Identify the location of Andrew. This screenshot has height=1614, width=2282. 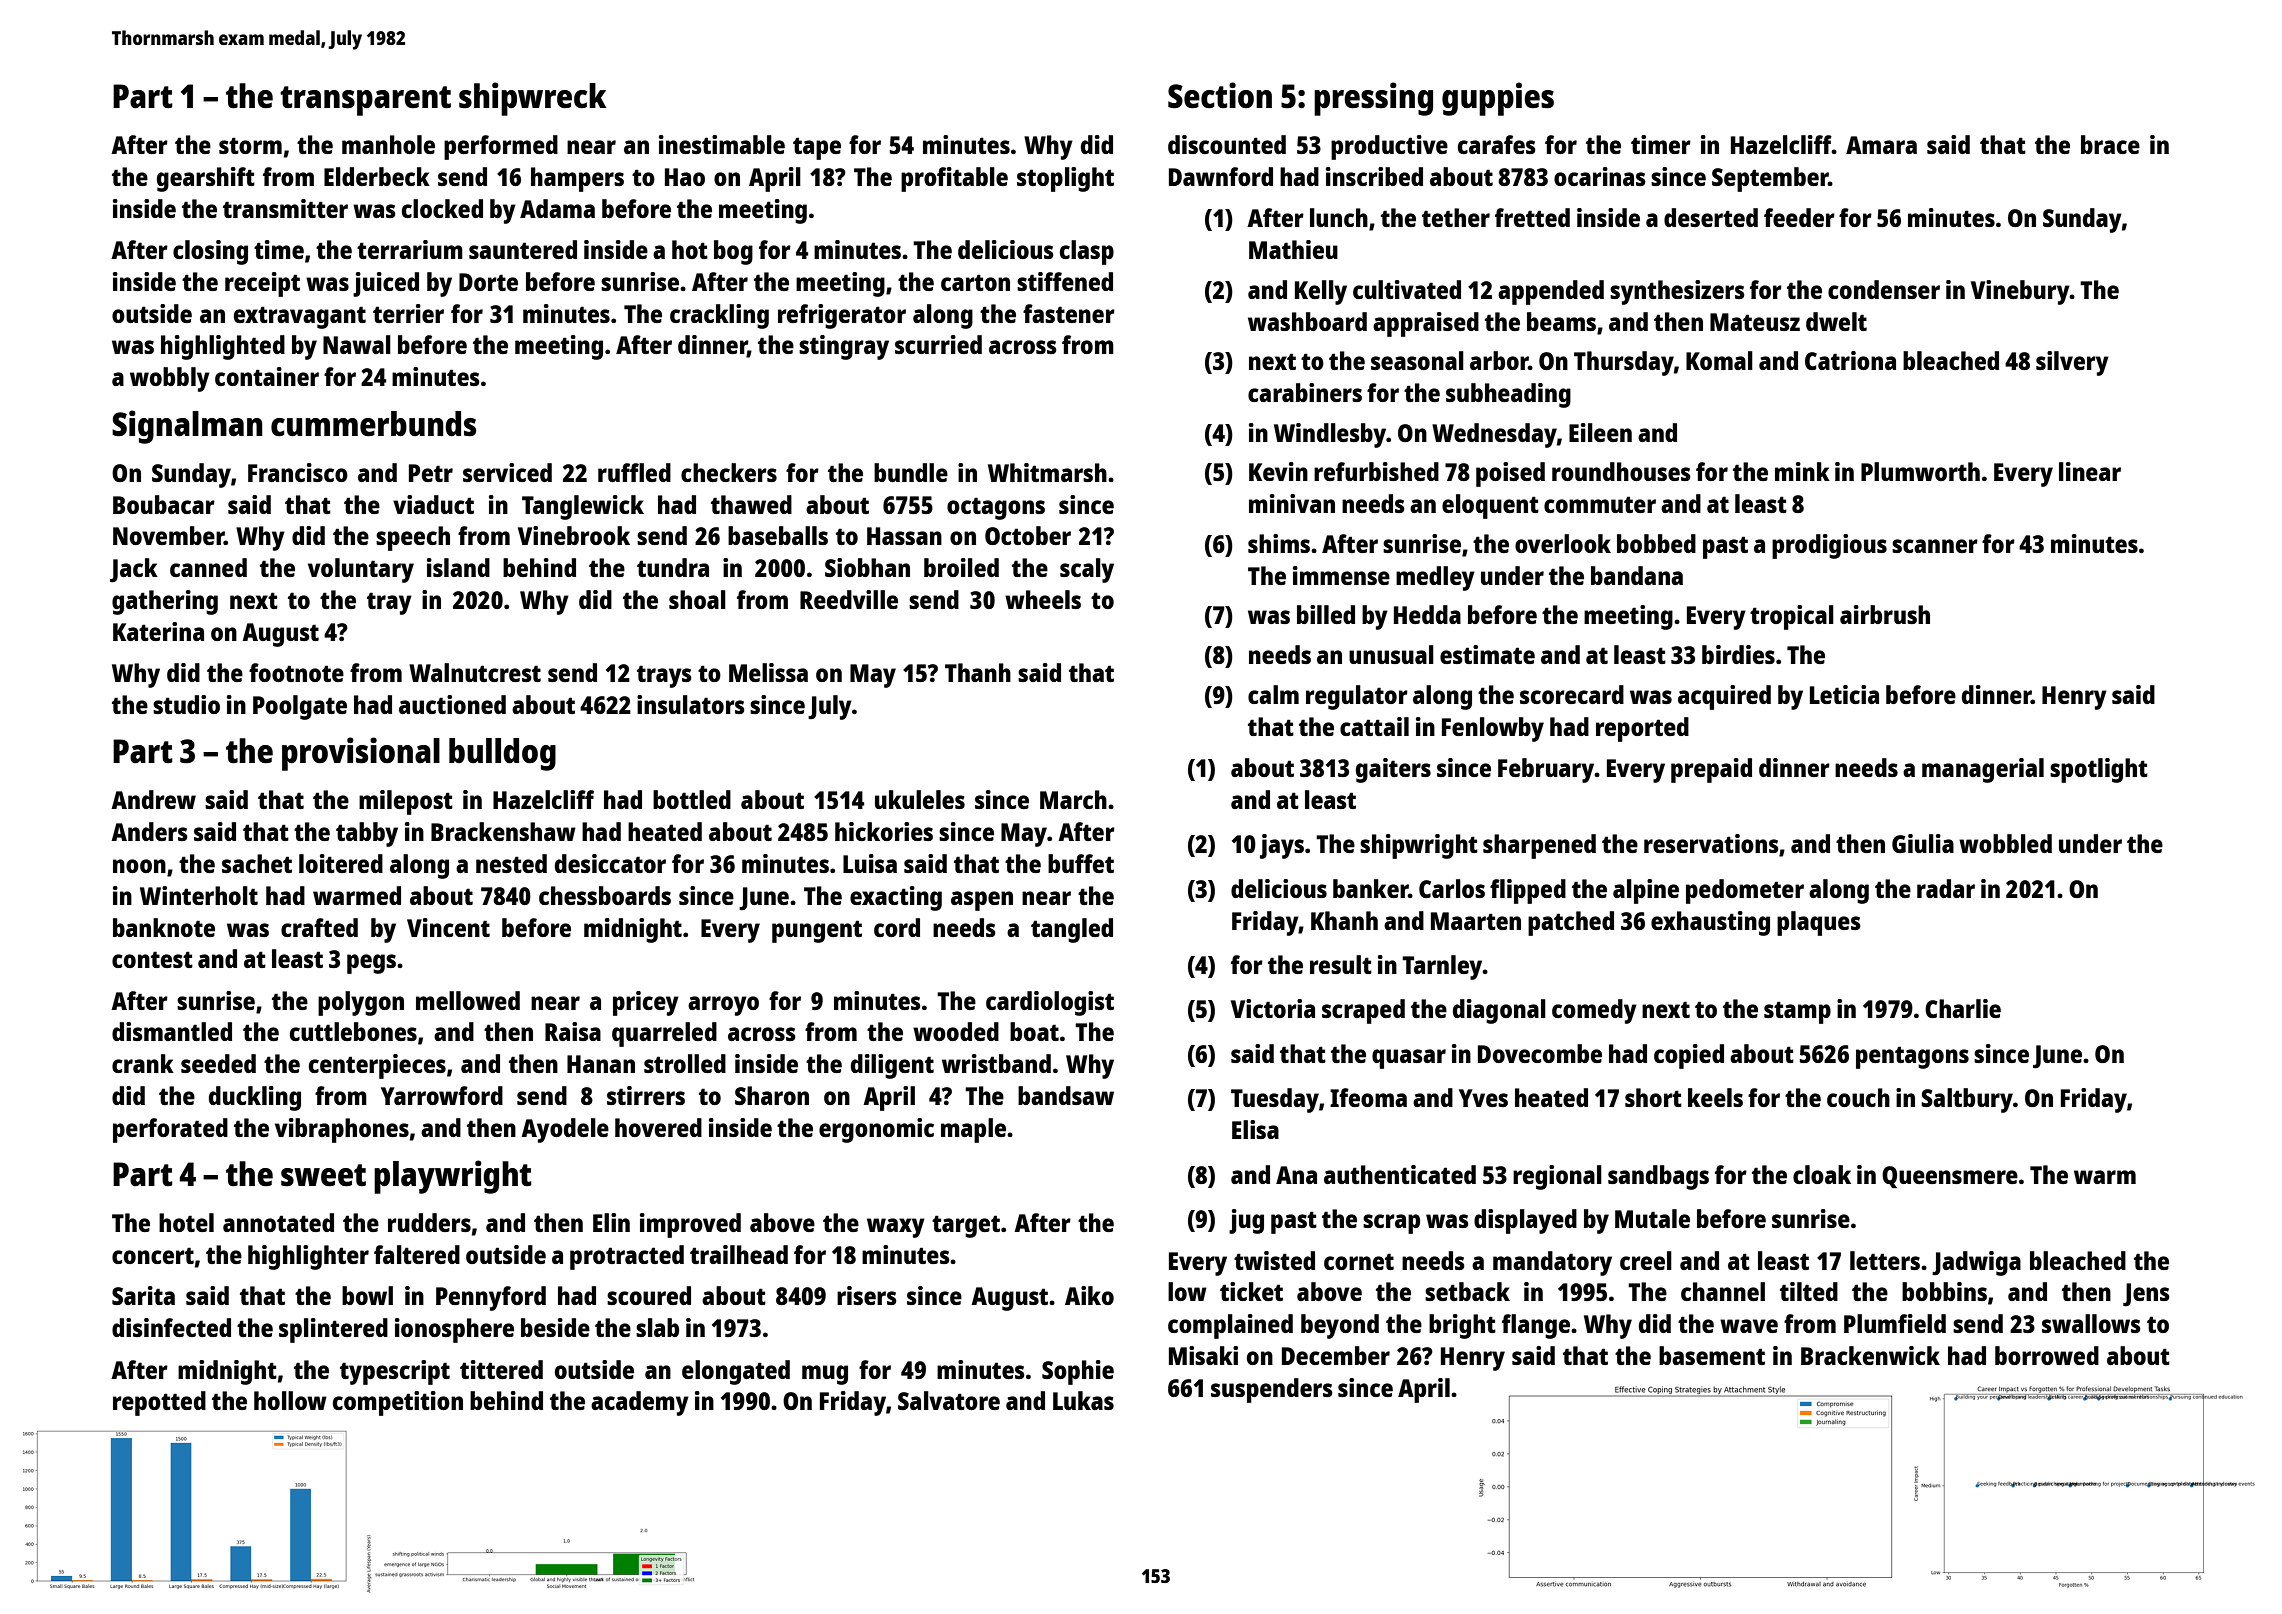
(153, 799).
